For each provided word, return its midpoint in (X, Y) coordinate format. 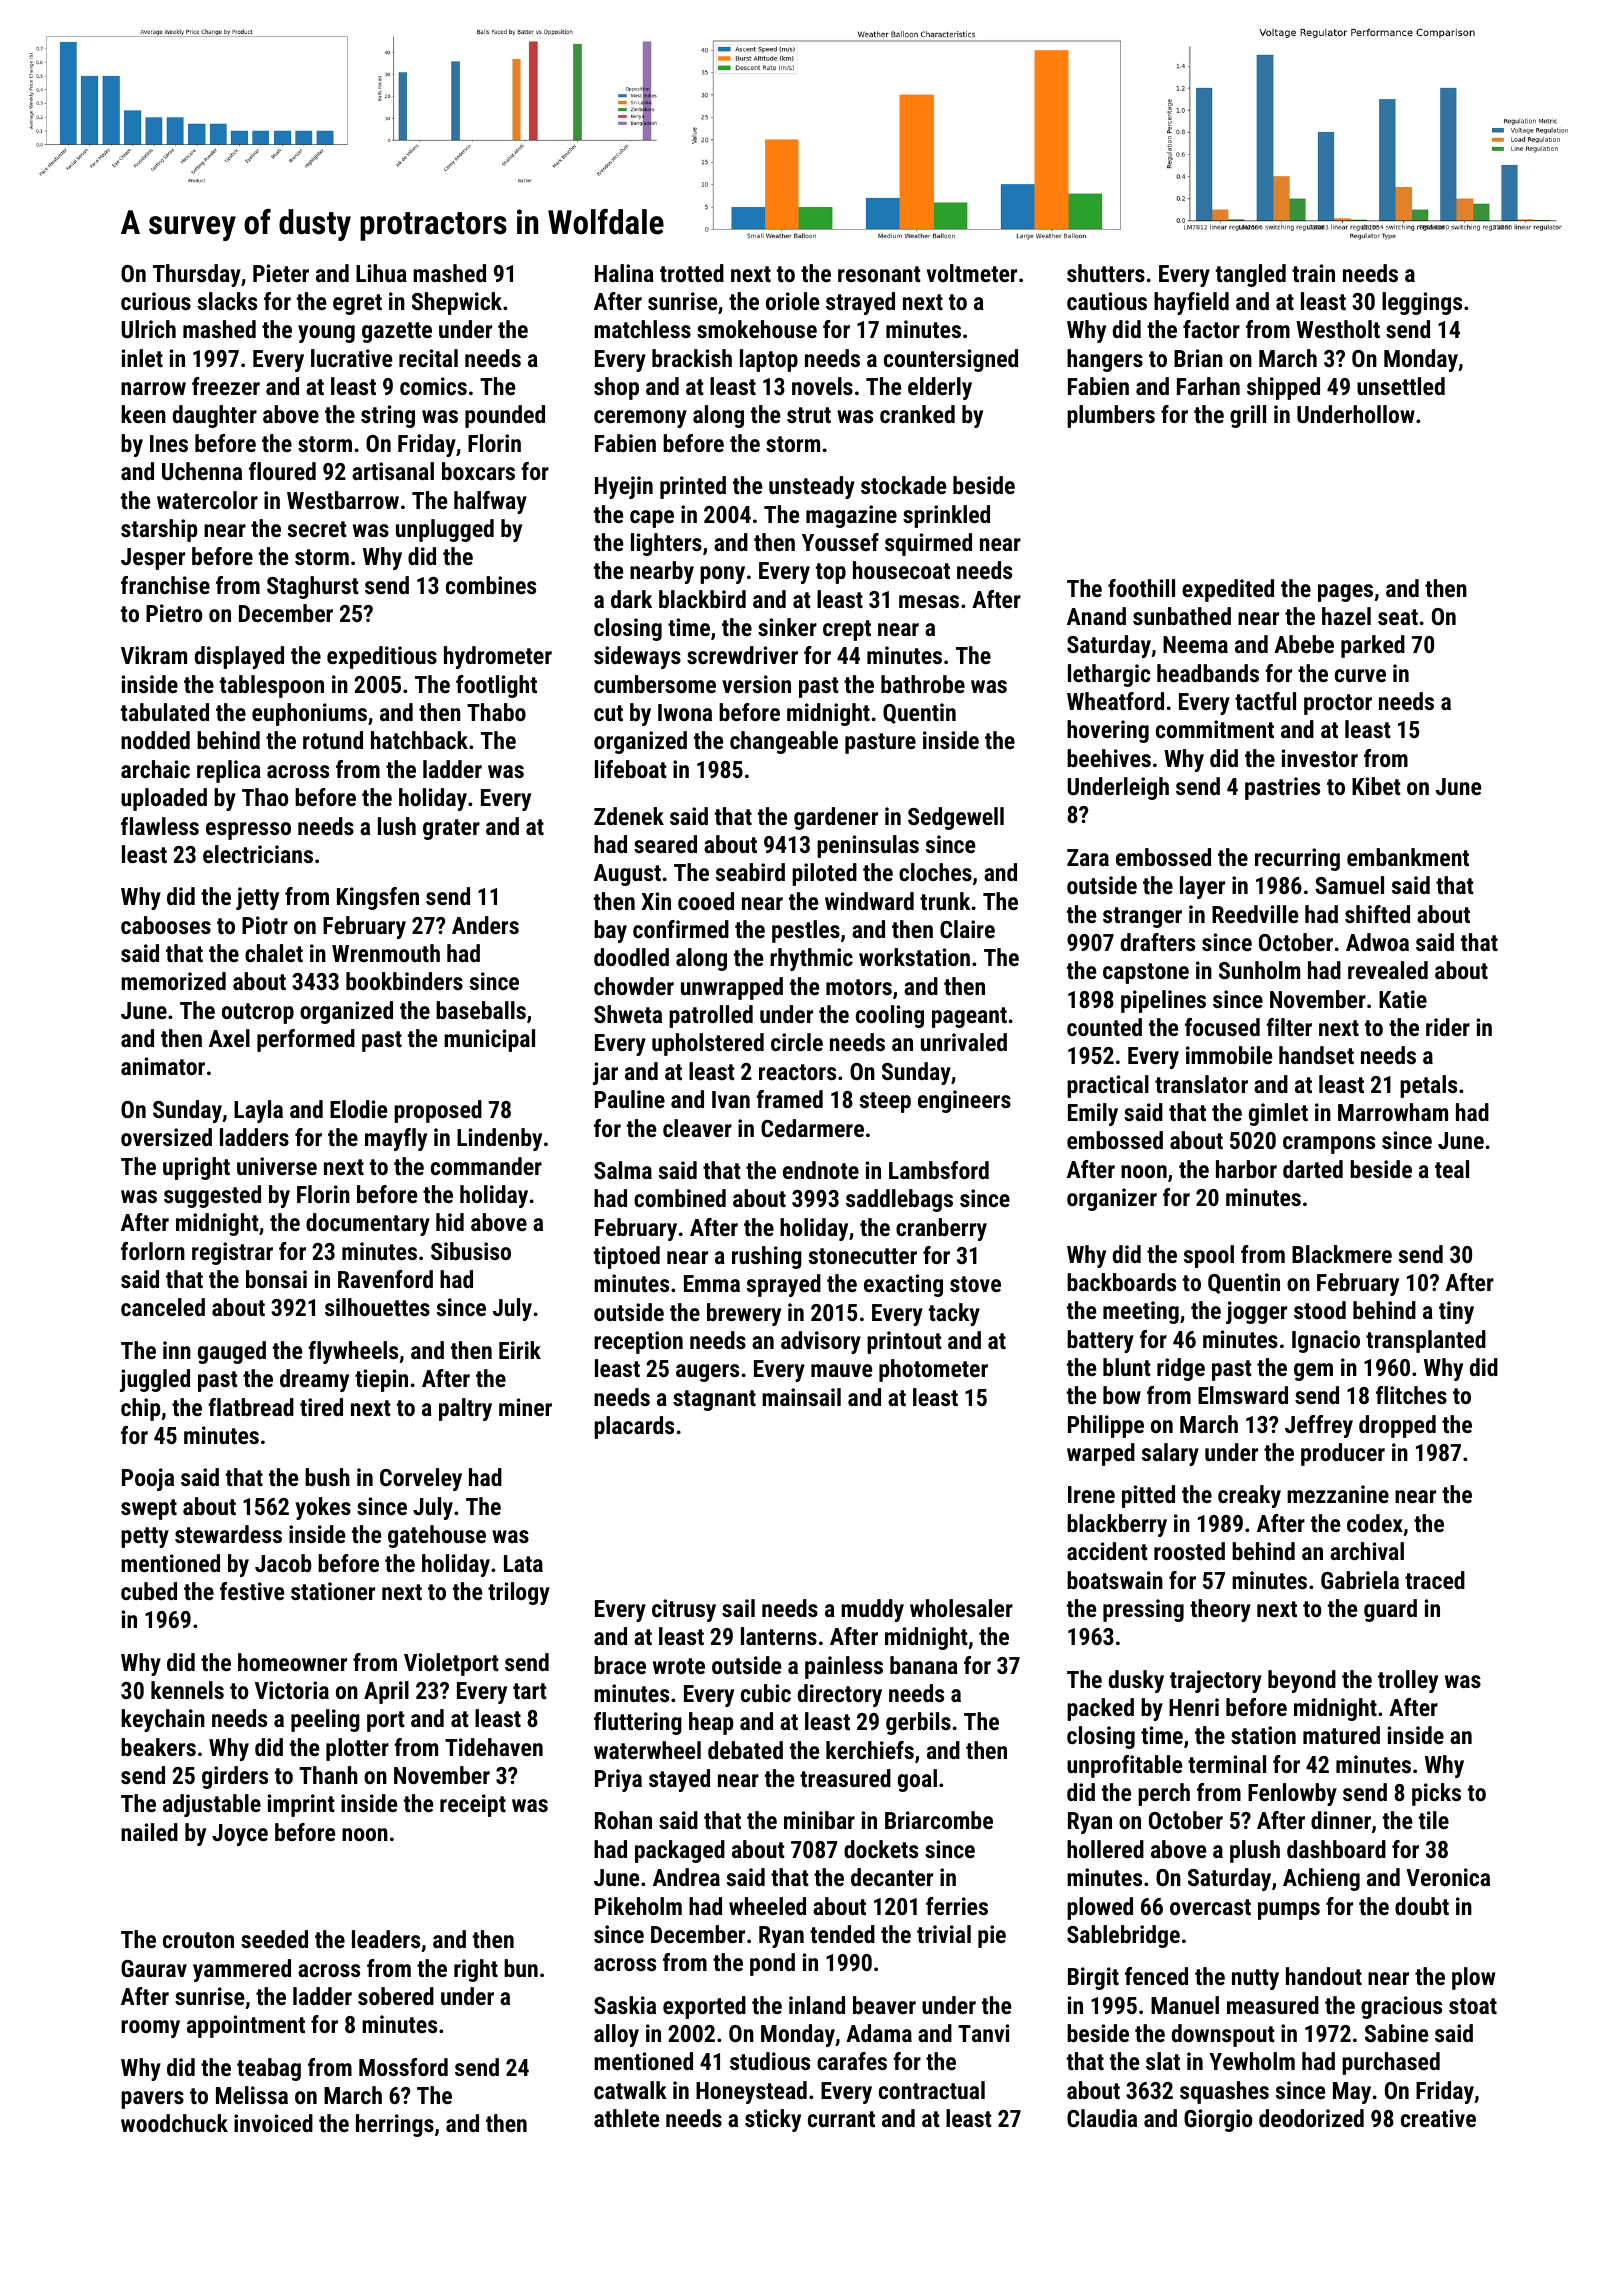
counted (1104, 1027)
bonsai (276, 1279)
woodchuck (174, 2123)
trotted (692, 273)
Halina (624, 273)
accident (1107, 1551)
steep (885, 1102)
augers (707, 1373)
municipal (489, 1040)
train (1313, 273)
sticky (773, 2120)
